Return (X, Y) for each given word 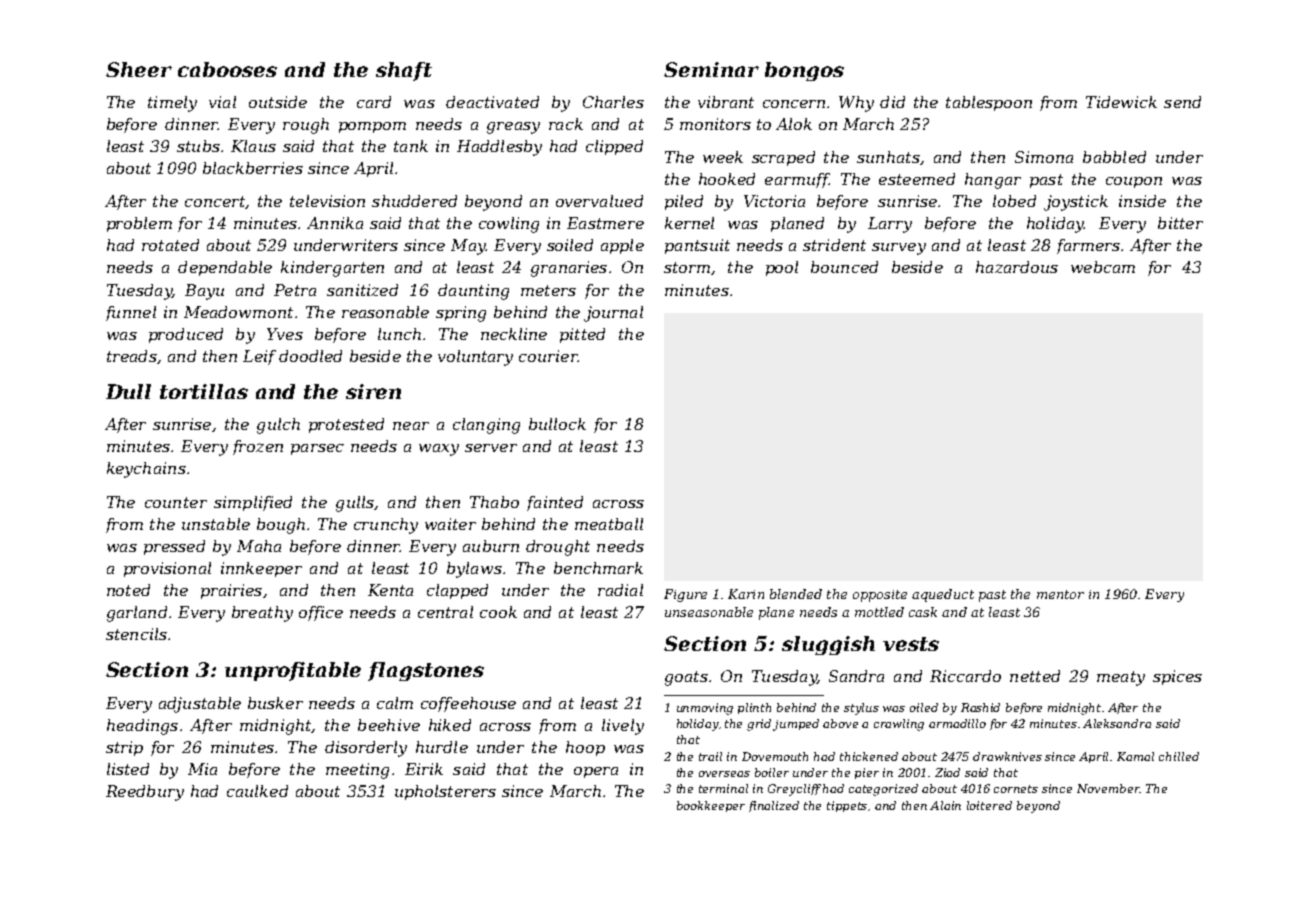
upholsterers (445, 792)
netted (1035, 676)
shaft (404, 71)
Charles (613, 102)
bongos (804, 71)
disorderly (366, 749)
